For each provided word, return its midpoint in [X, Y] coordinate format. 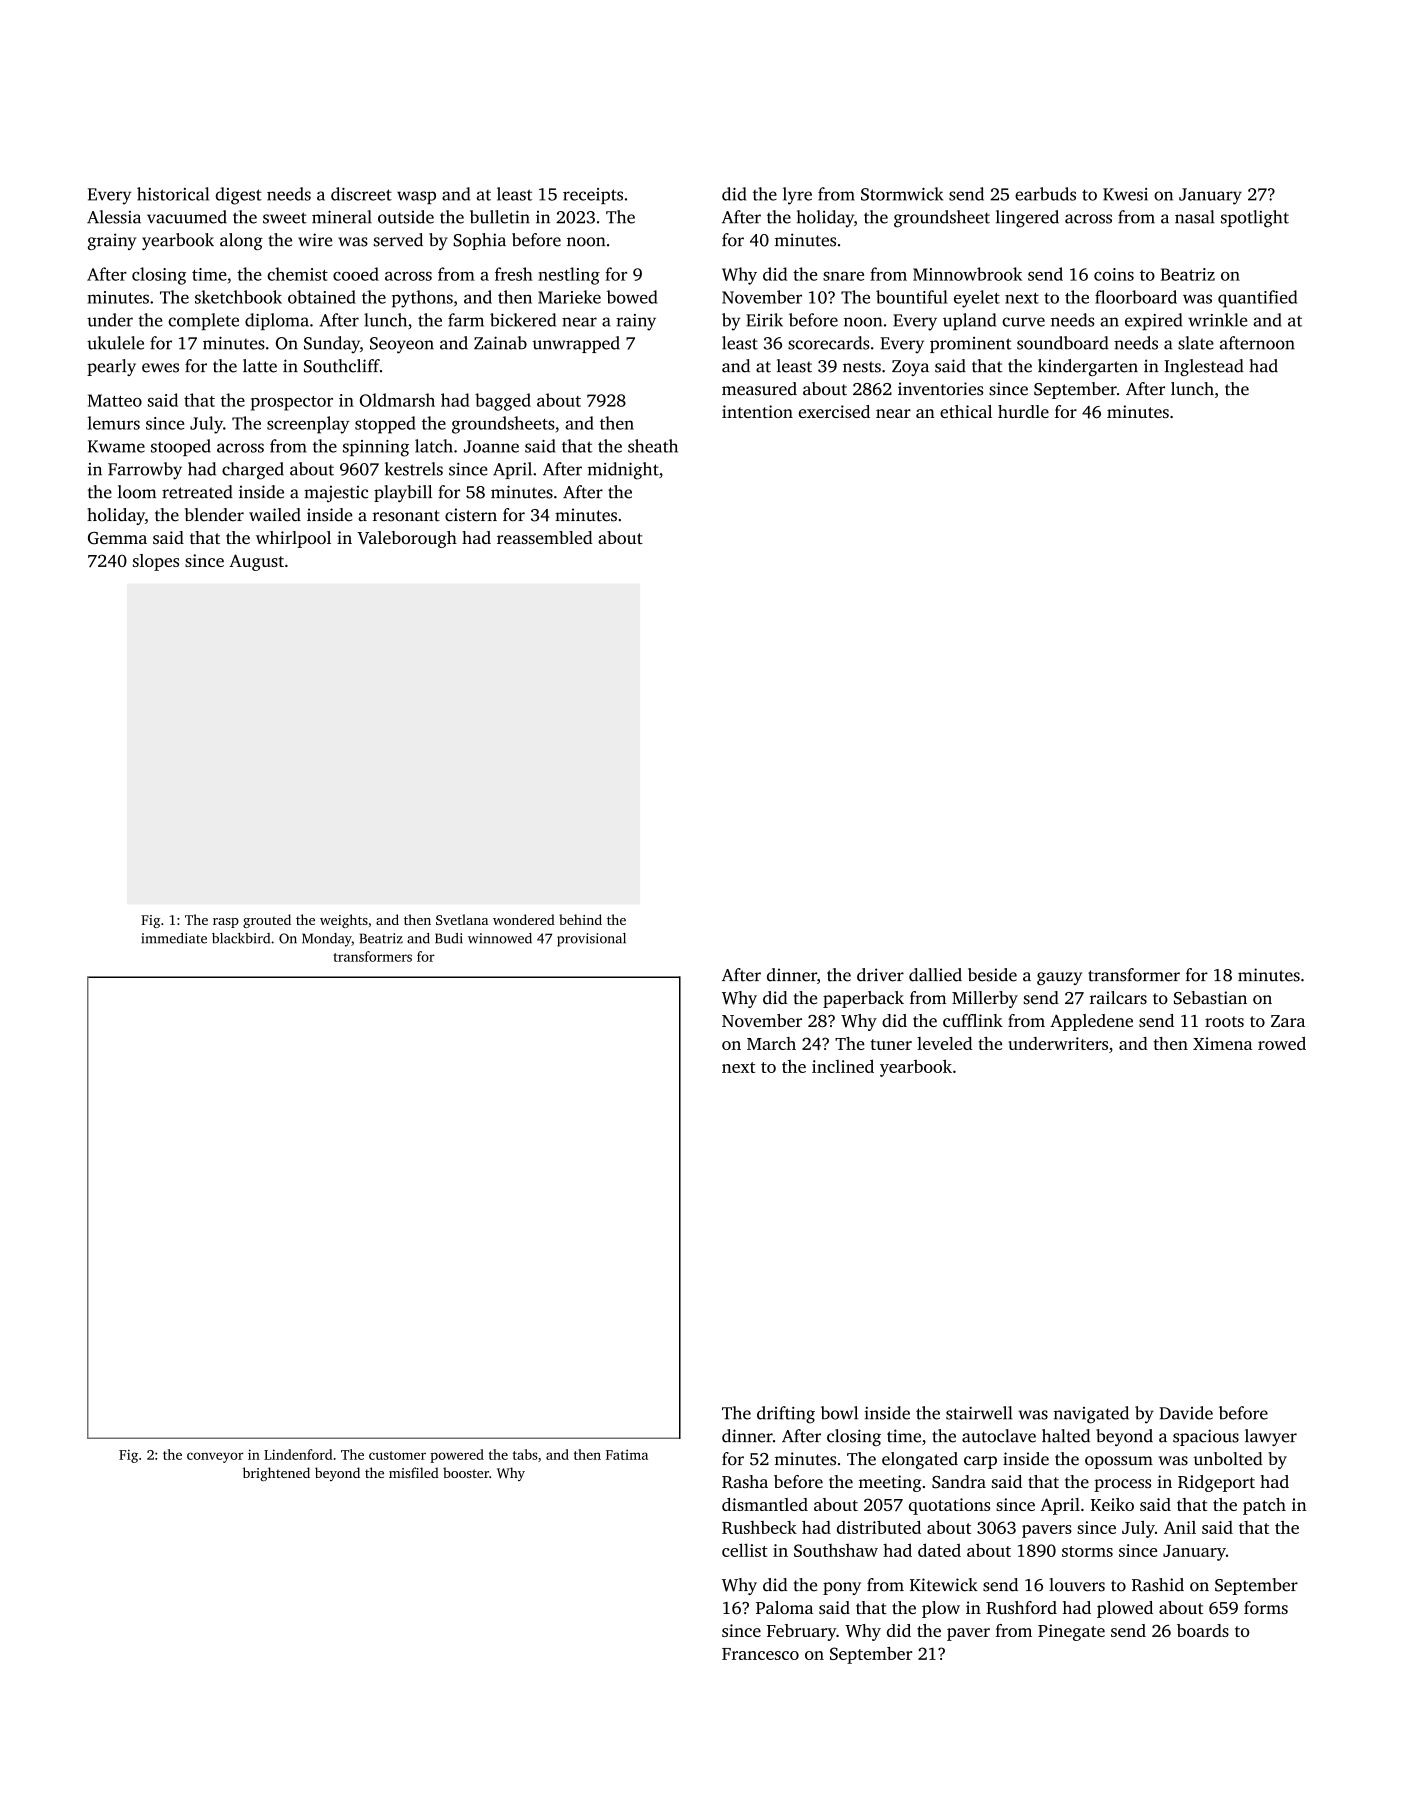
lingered [1027, 219]
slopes [156, 562]
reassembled [545, 537]
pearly [111, 367]
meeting [890, 1483]
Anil [1180, 1527]
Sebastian [1210, 998]
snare [843, 276]
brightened [276, 1474]
